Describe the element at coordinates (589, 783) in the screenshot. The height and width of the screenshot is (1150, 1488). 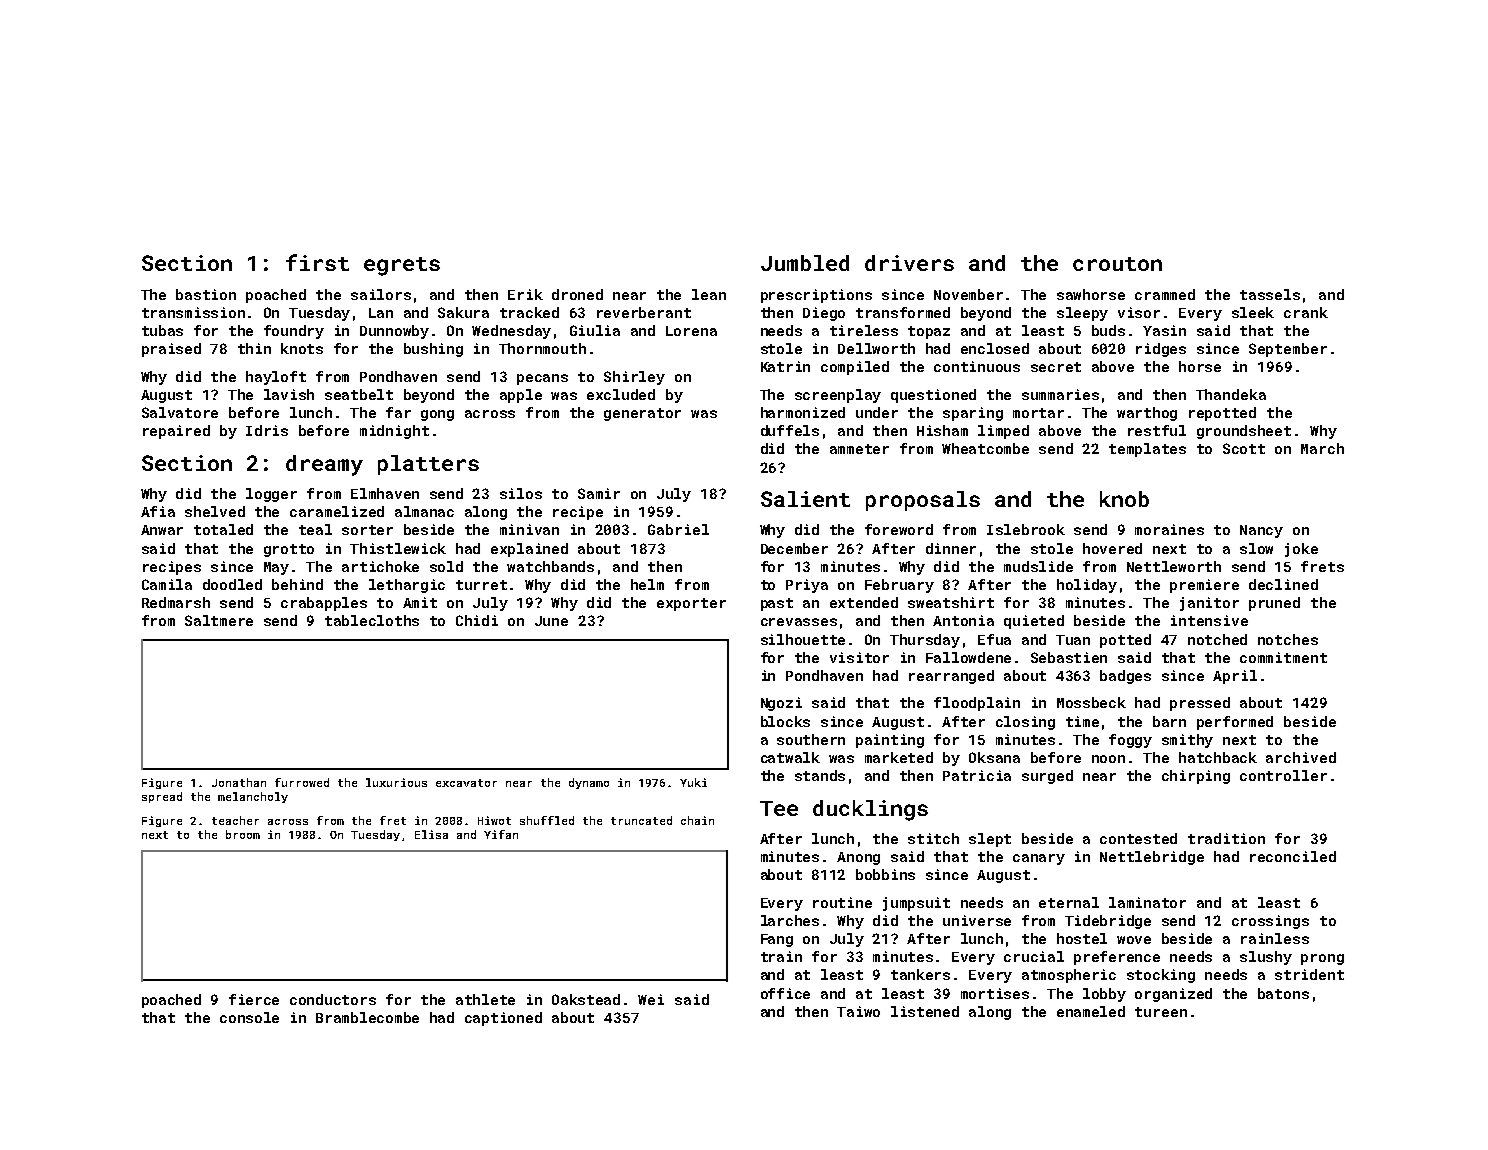
I see `dynamo` at that location.
